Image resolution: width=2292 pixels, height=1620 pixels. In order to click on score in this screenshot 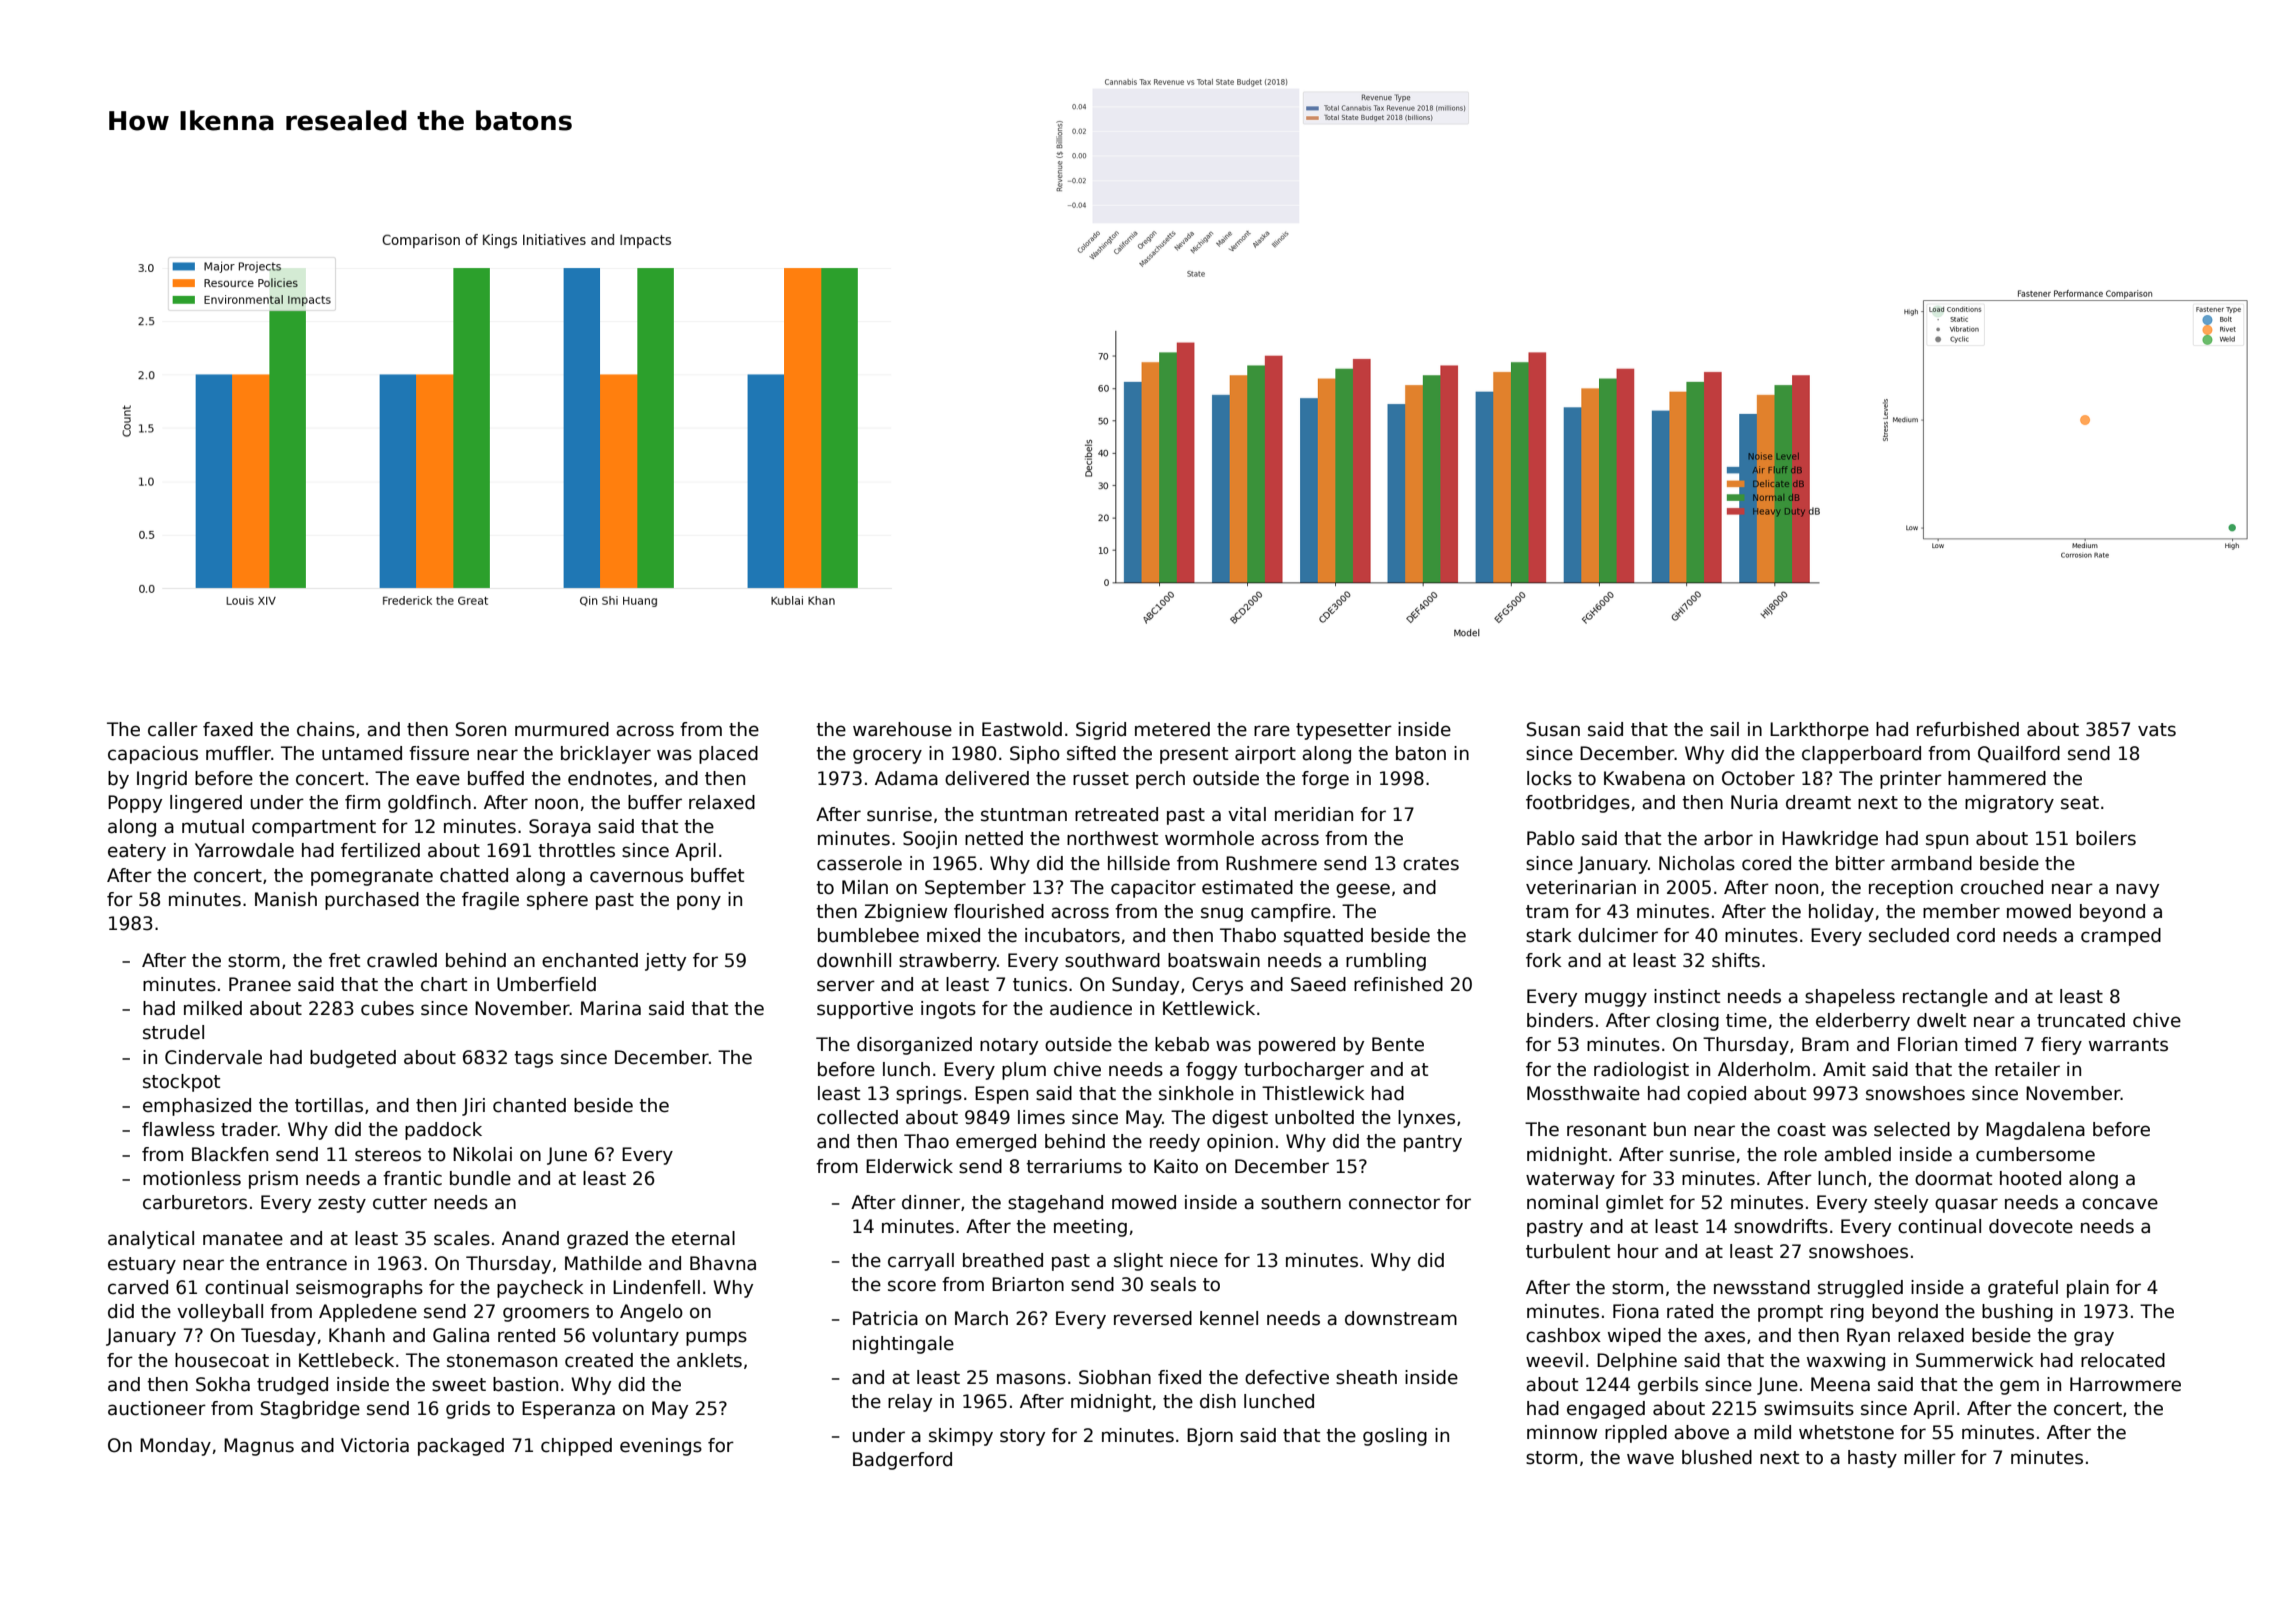, I will do `click(912, 1286)`.
